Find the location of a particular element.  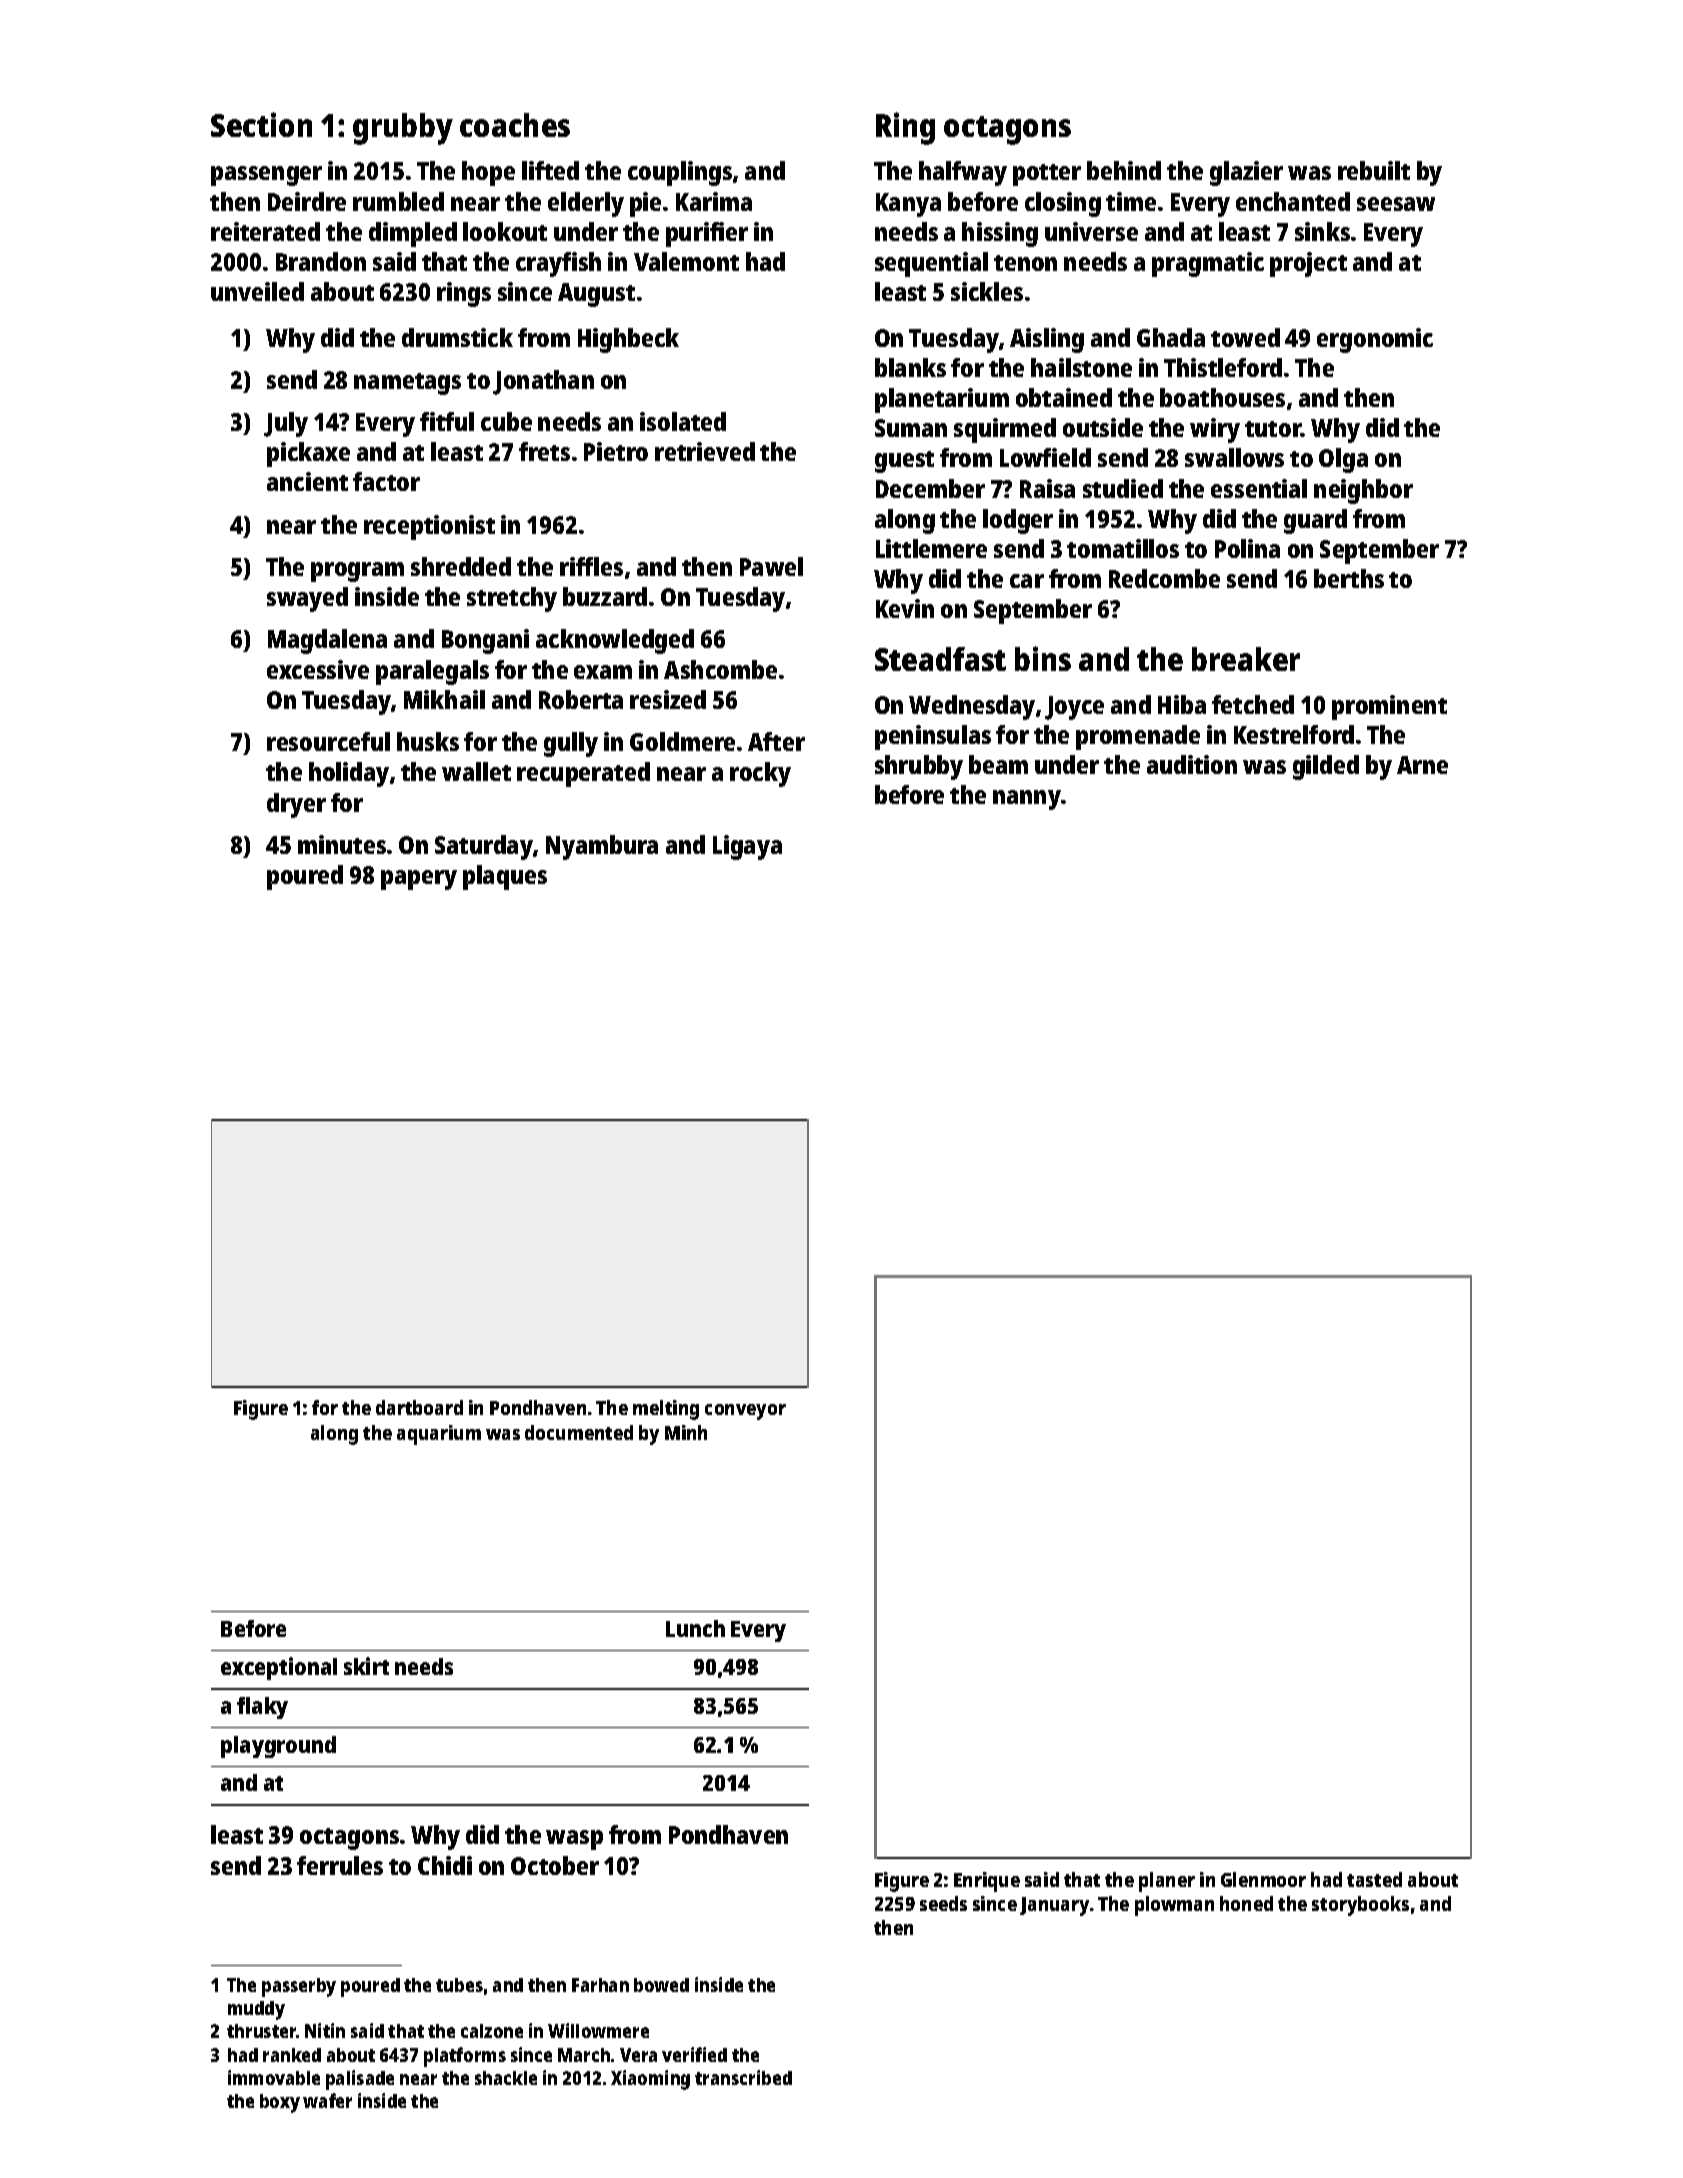

March is located at coordinates (584, 2055).
